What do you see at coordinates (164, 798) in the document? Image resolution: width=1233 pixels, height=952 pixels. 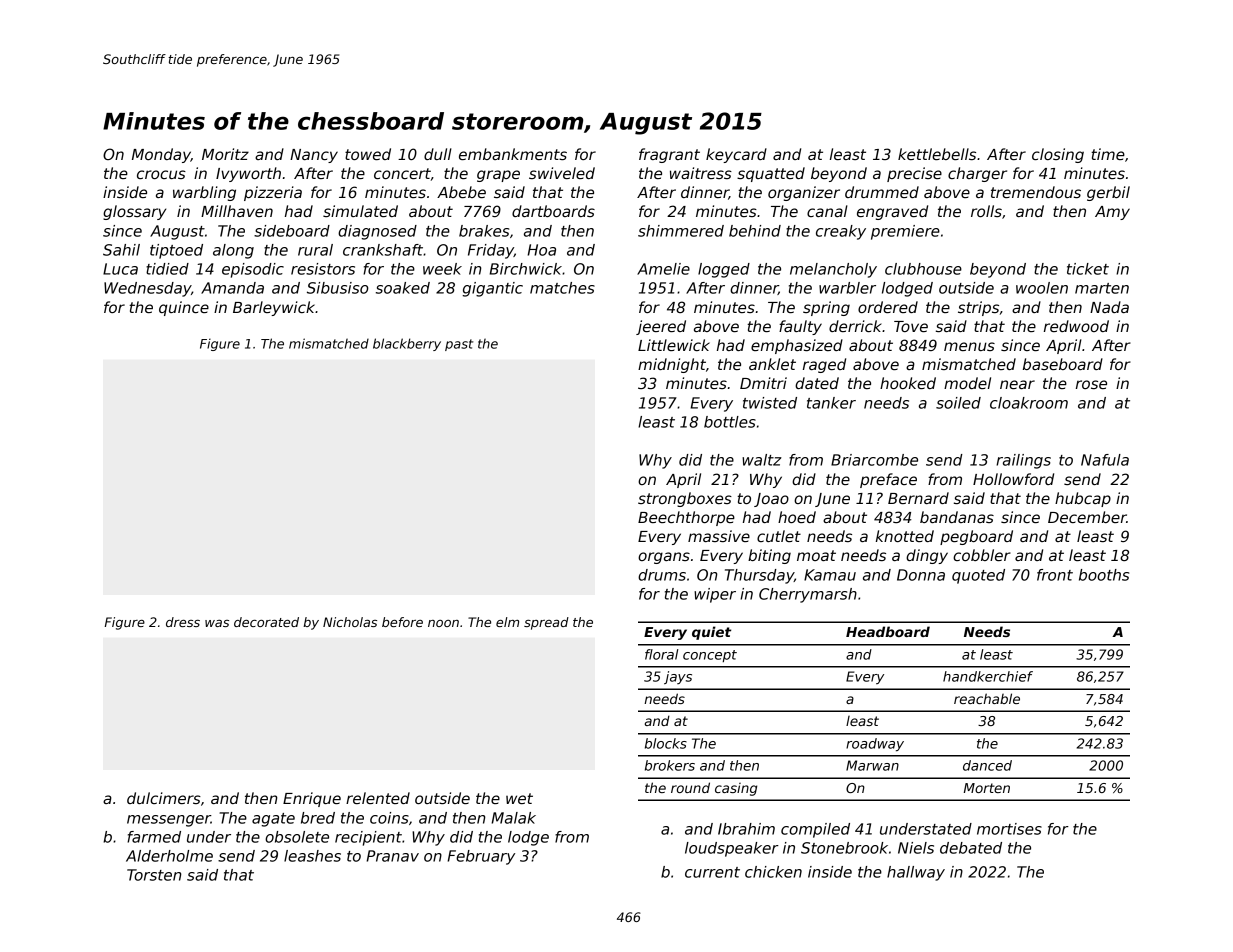 I see `dulcimers` at bounding box center [164, 798].
